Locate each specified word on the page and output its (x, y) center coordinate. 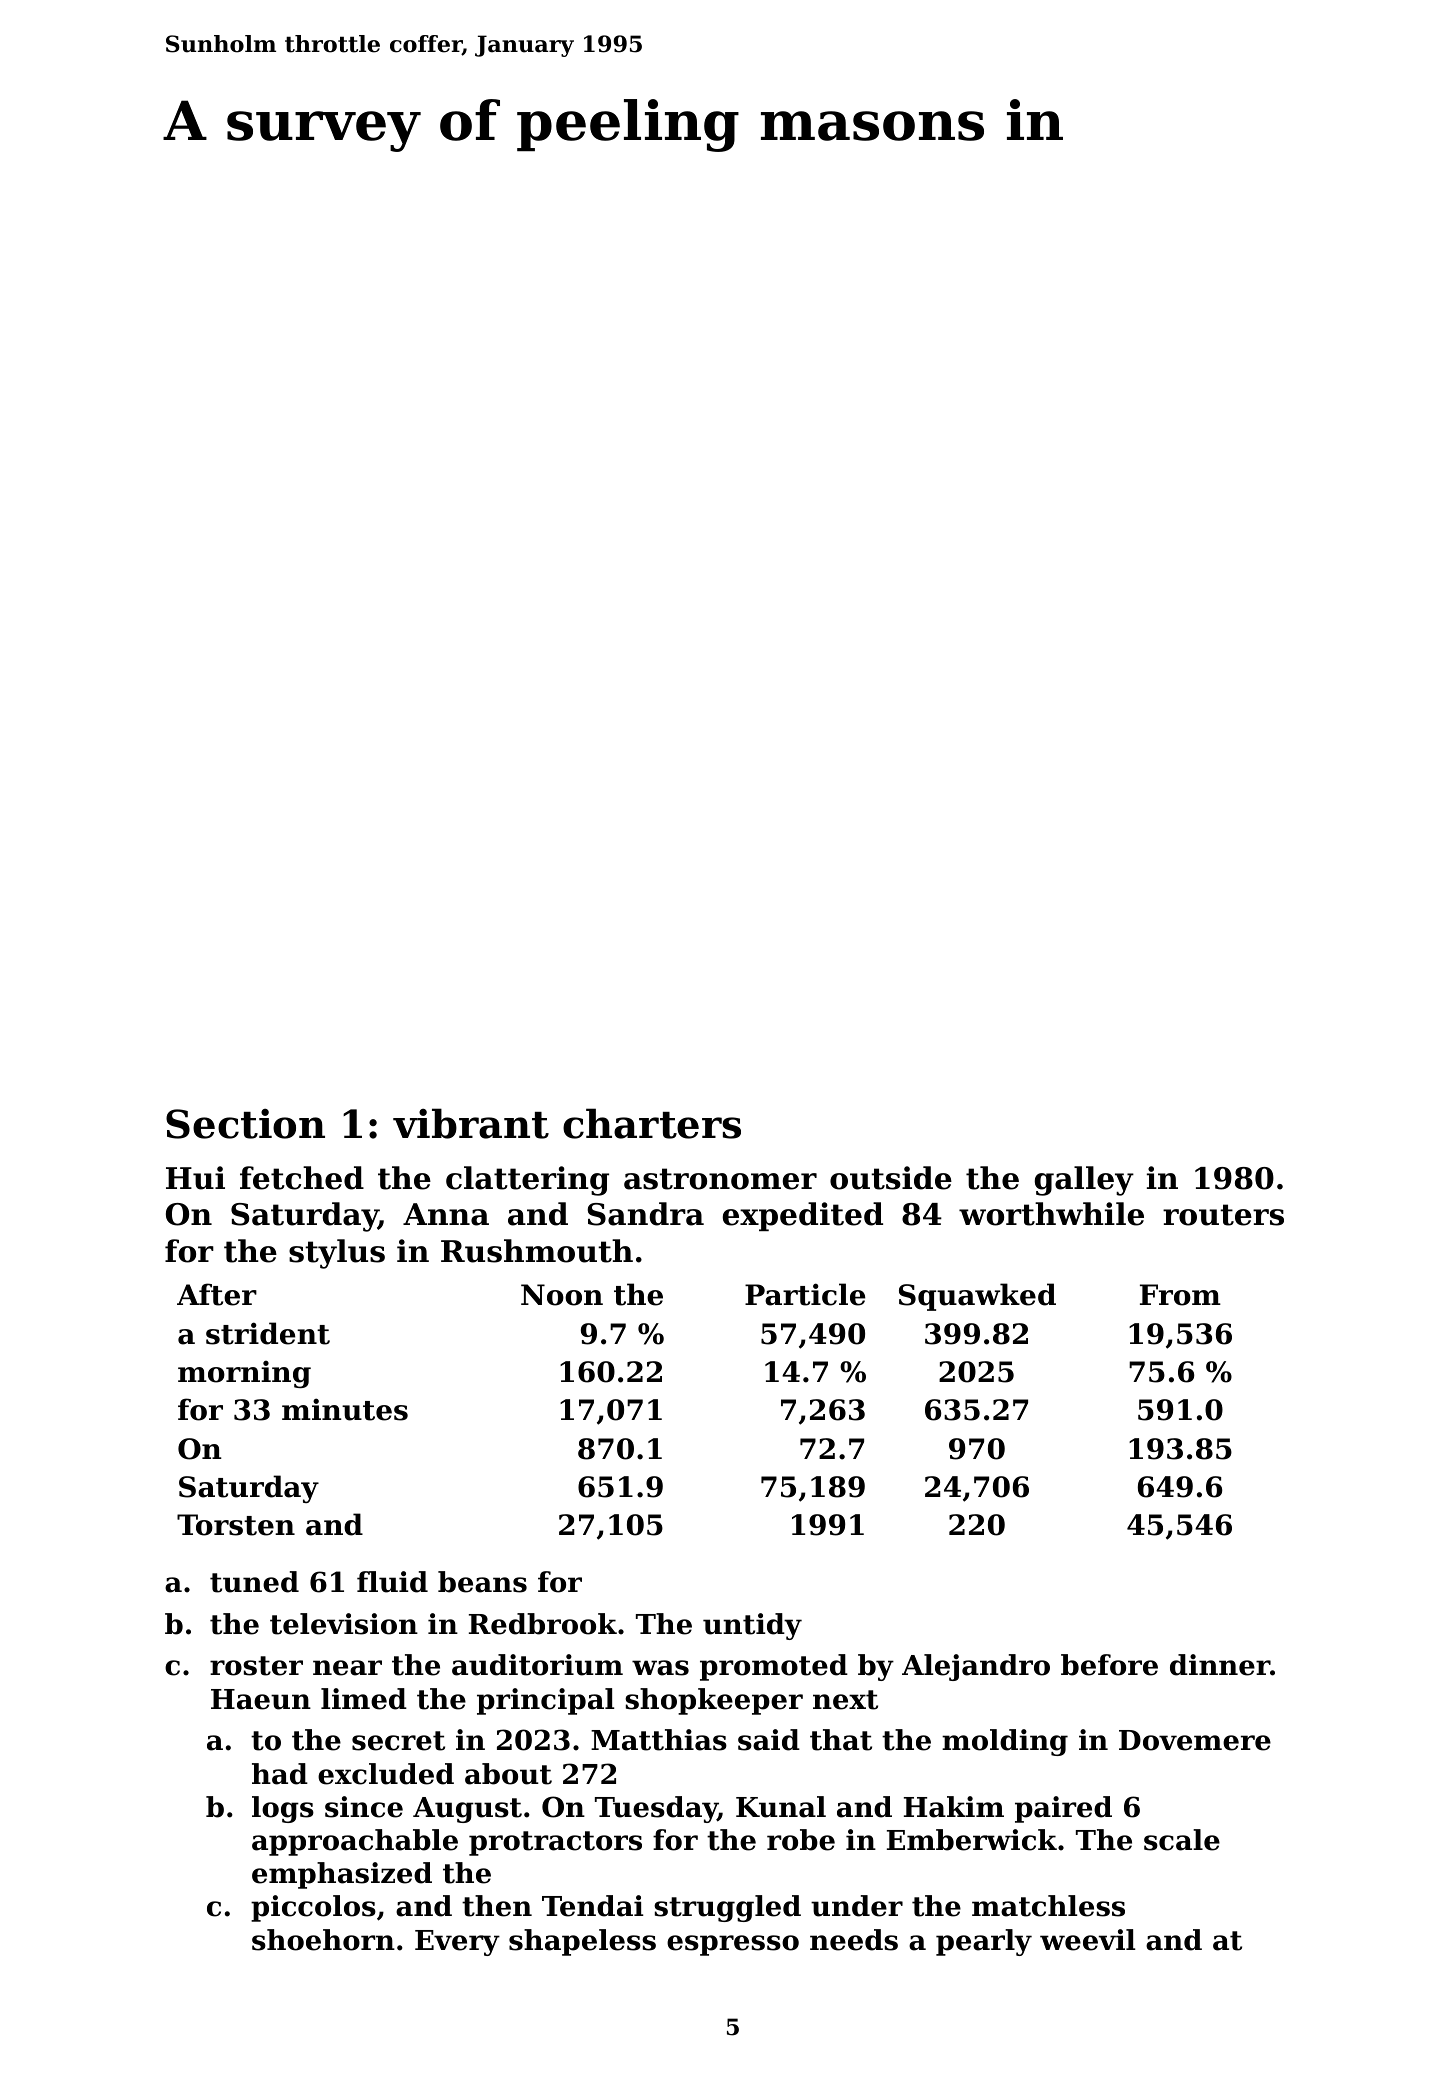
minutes (345, 1409)
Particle (805, 1294)
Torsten (236, 1525)
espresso (733, 1945)
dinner (1220, 1665)
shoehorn (323, 1940)
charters (652, 1123)
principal (546, 1701)
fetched (302, 1178)
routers (1223, 1215)
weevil (1088, 1940)
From (1180, 1295)
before (1109, 1665)
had (280, 1774)
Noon (562, 1295)
